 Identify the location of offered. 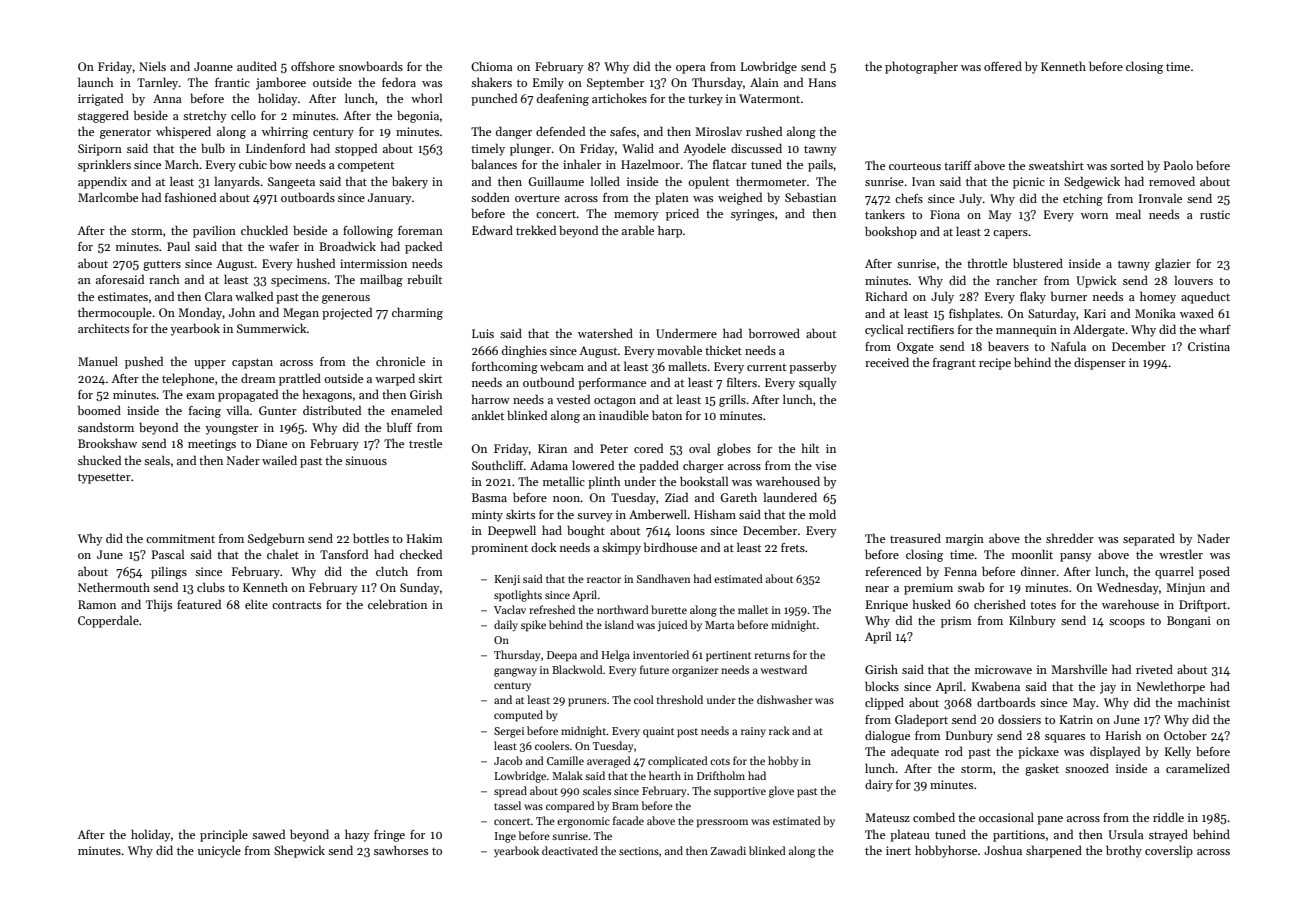
(1003, 66).
